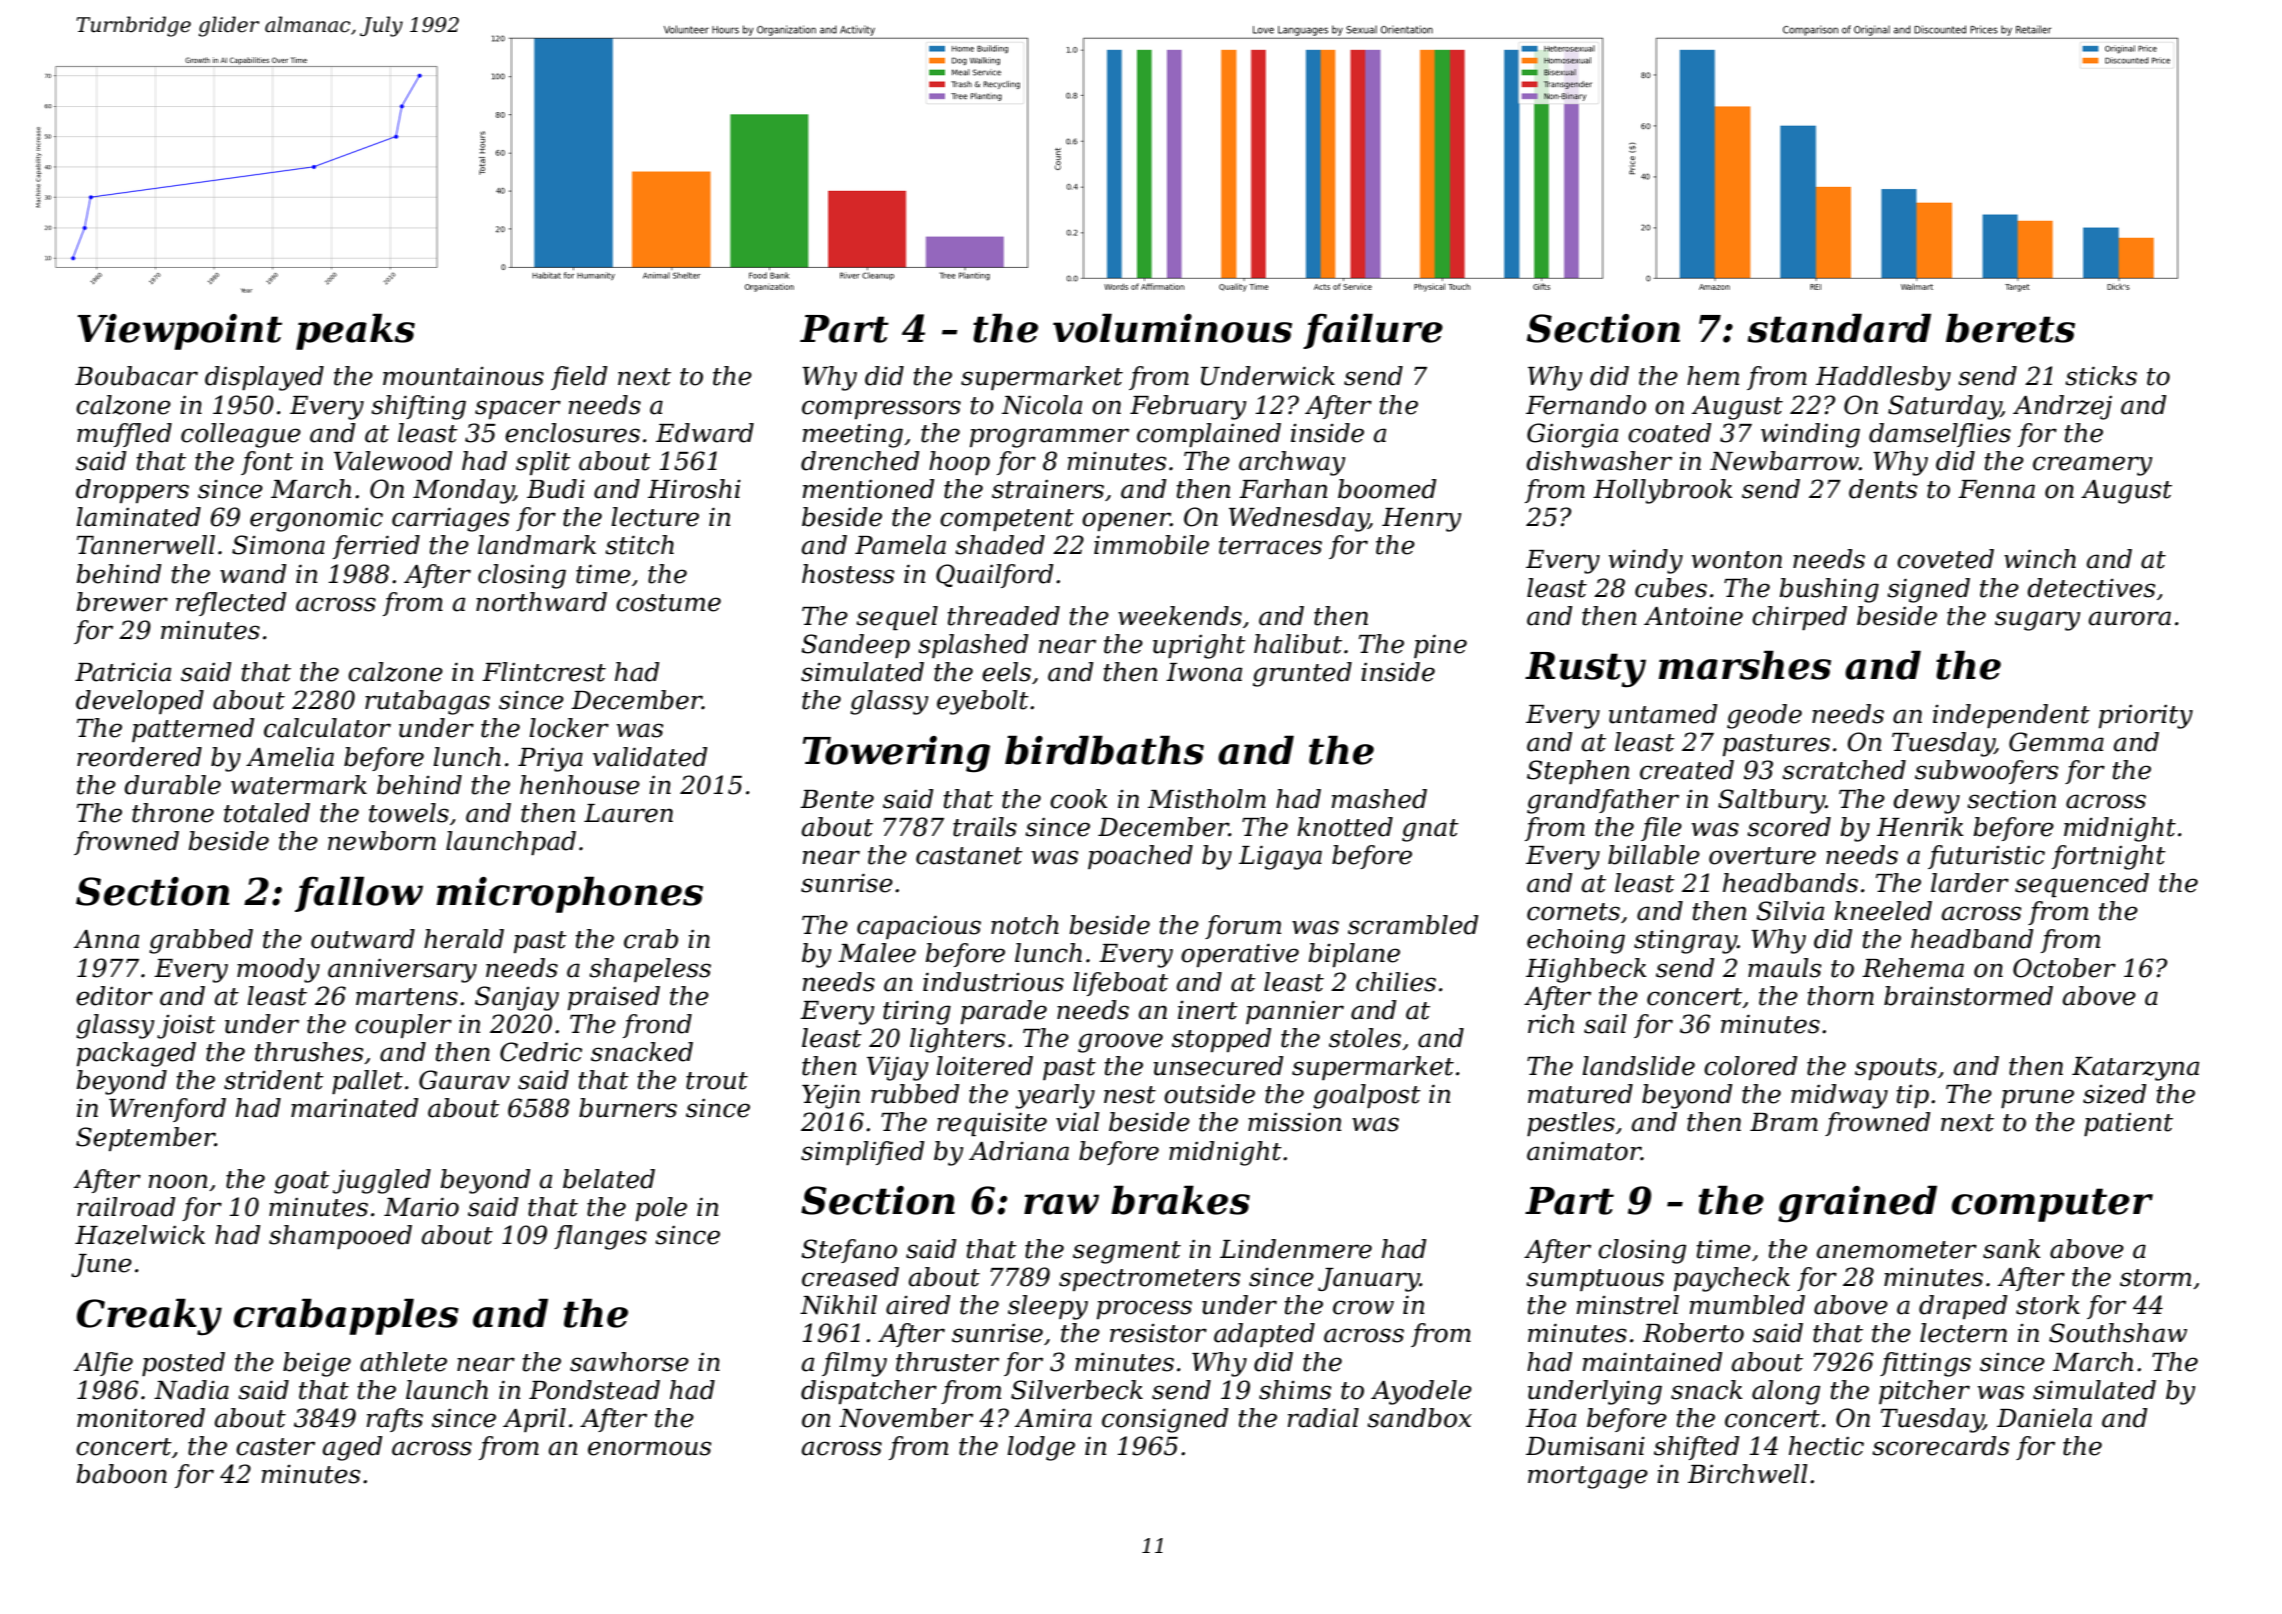 This image has width=2282, height=1614. What do you see at coordinates (1551, 1024) in the image?
I see `rich` at bounding box center [1551, 1024].
